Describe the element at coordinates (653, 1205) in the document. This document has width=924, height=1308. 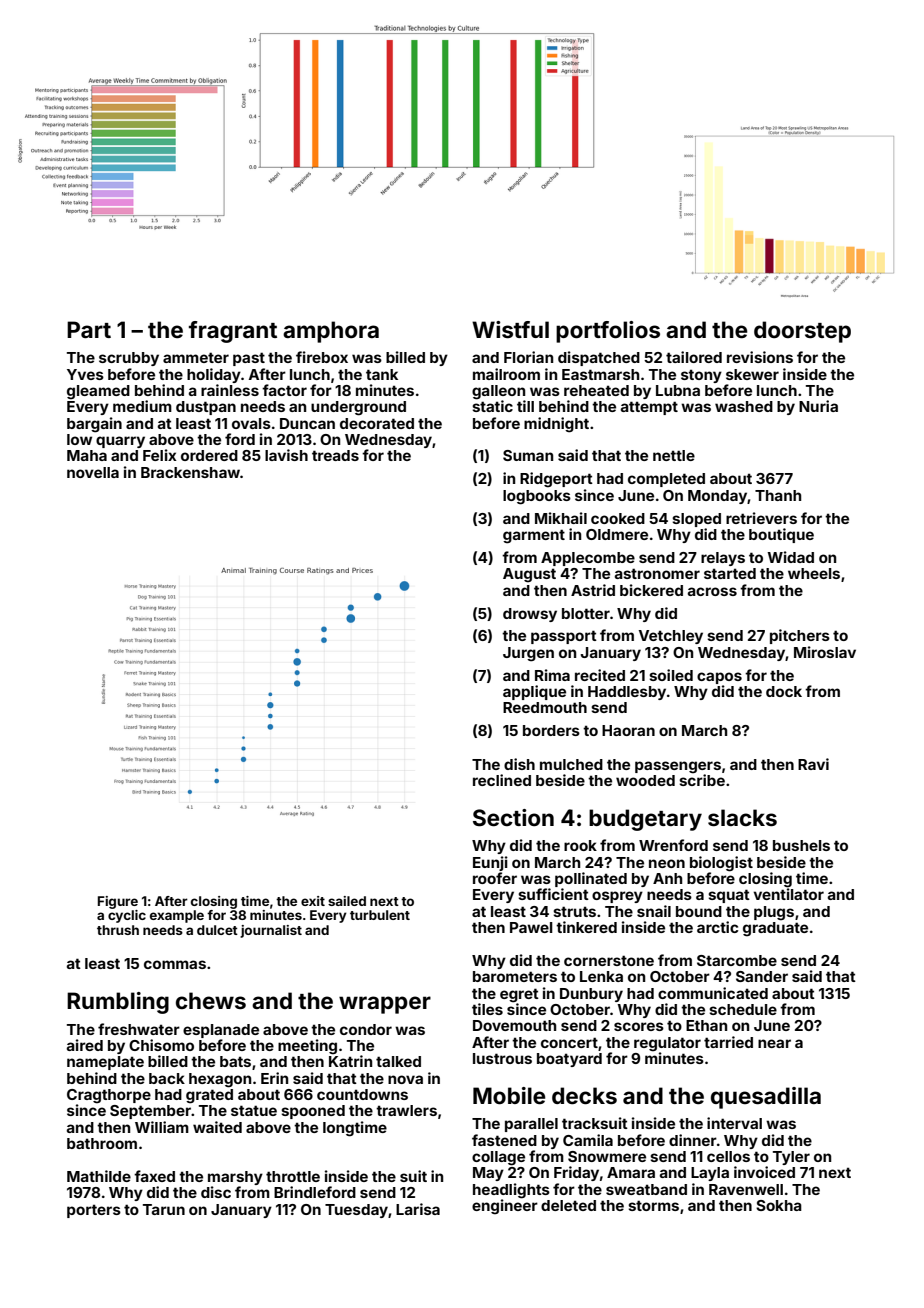
I see `storms` at that location.
